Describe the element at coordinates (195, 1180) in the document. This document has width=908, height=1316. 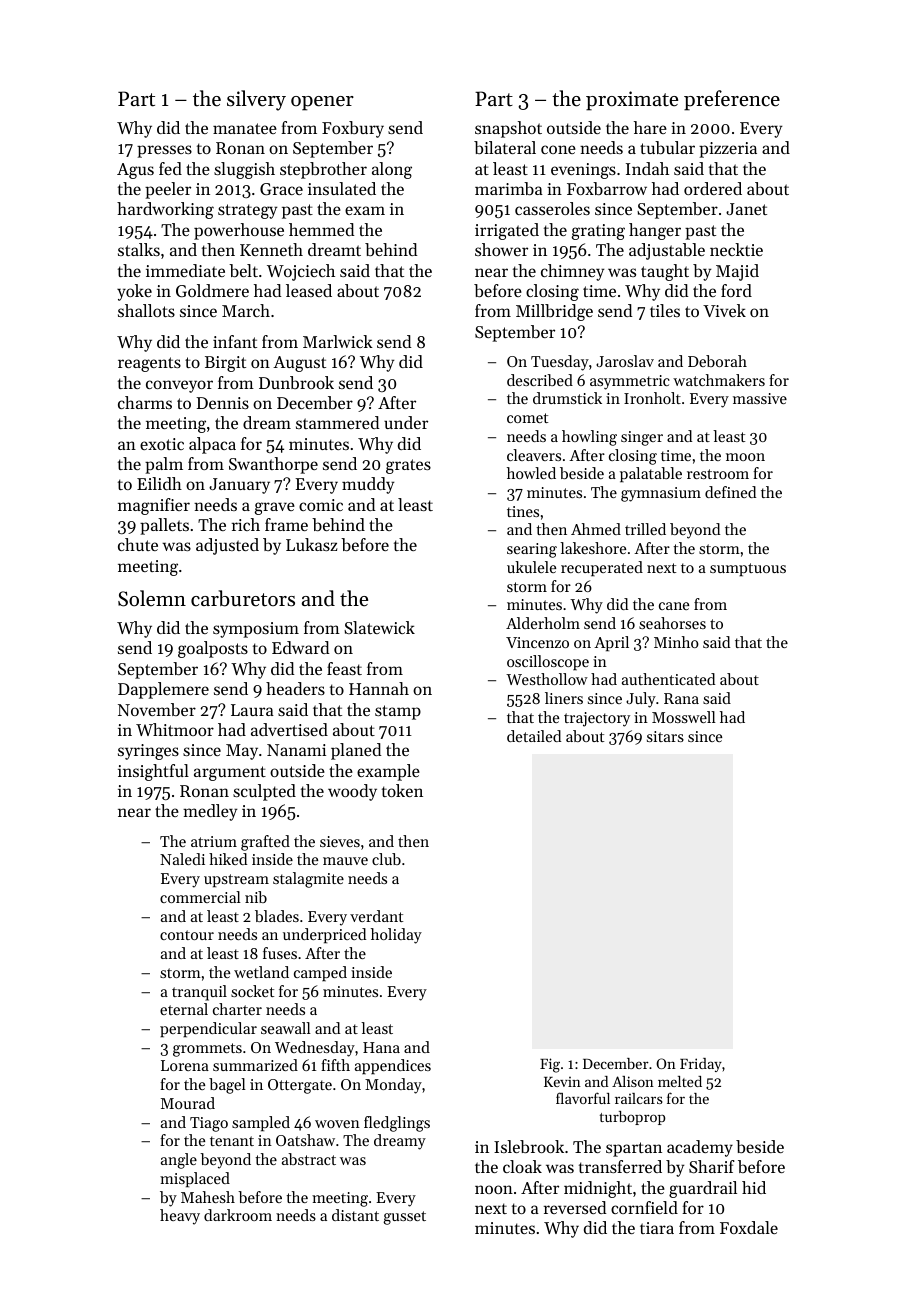
I see `misplaced` at that location.
